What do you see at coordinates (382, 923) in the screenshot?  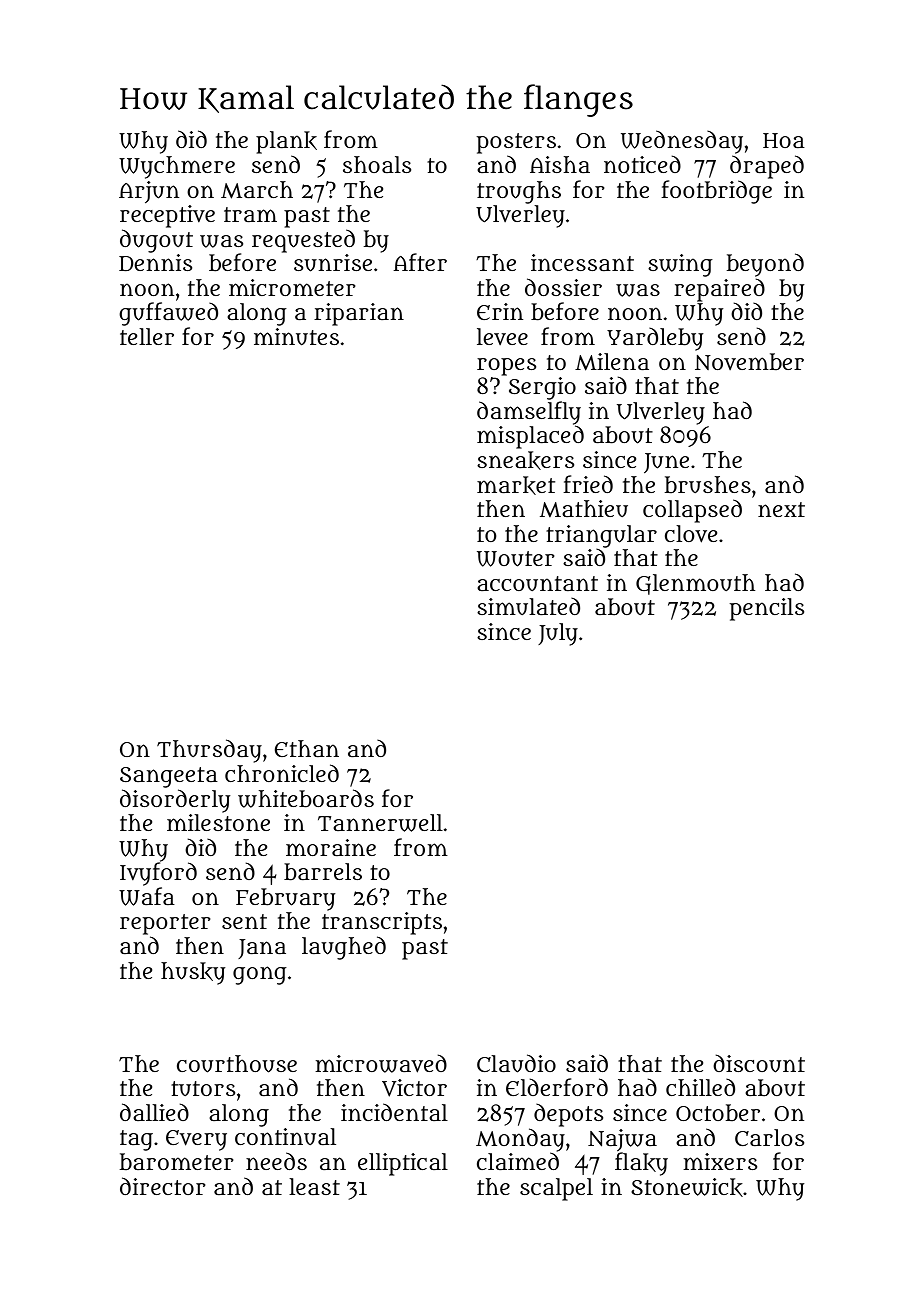 I see `transcripts` at bounding box center [382, 923].
